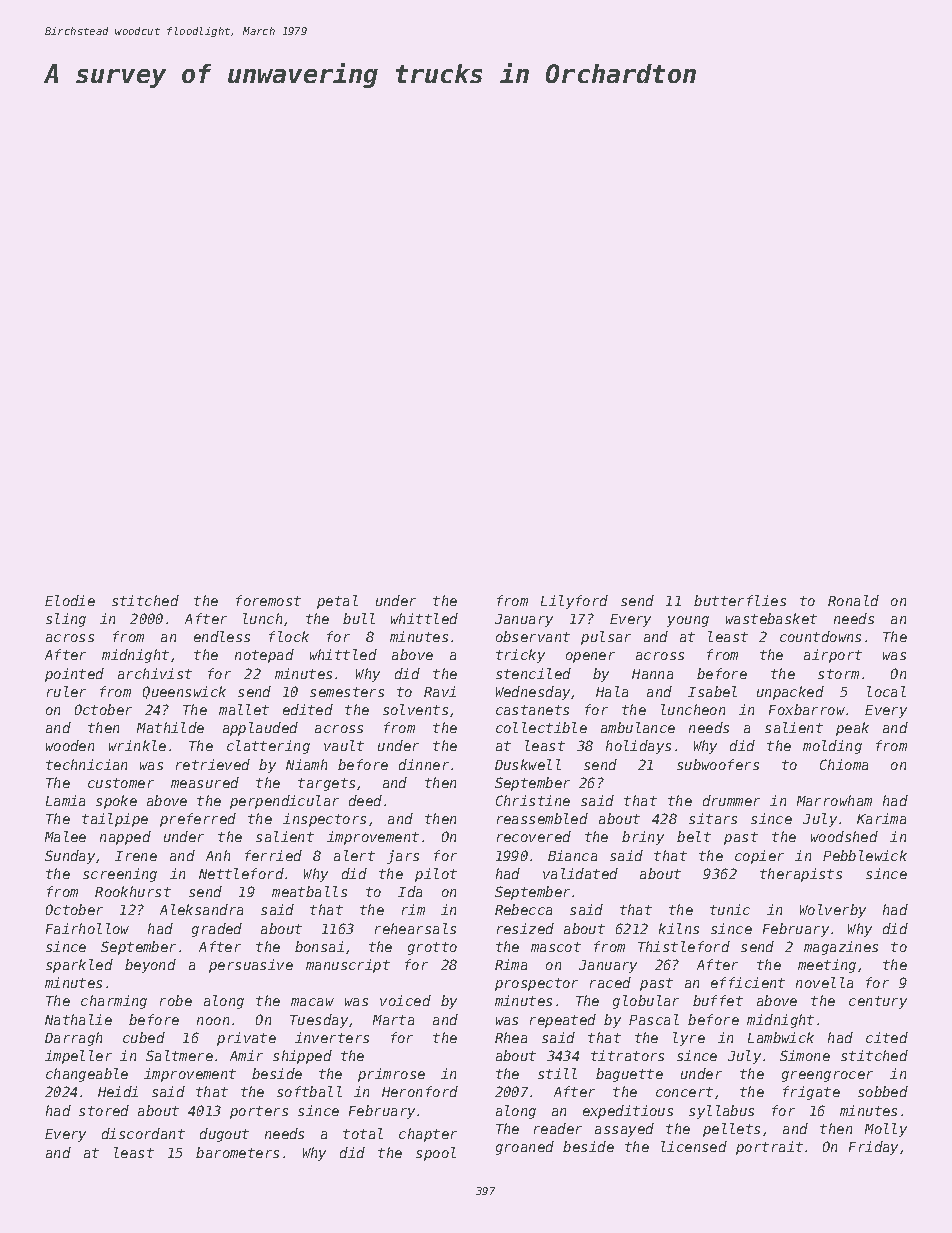 This screenshot has width=952, height=1233. Describe the element at coordinates (66, 691) in the screenshot. I see `ruler` at that location.
